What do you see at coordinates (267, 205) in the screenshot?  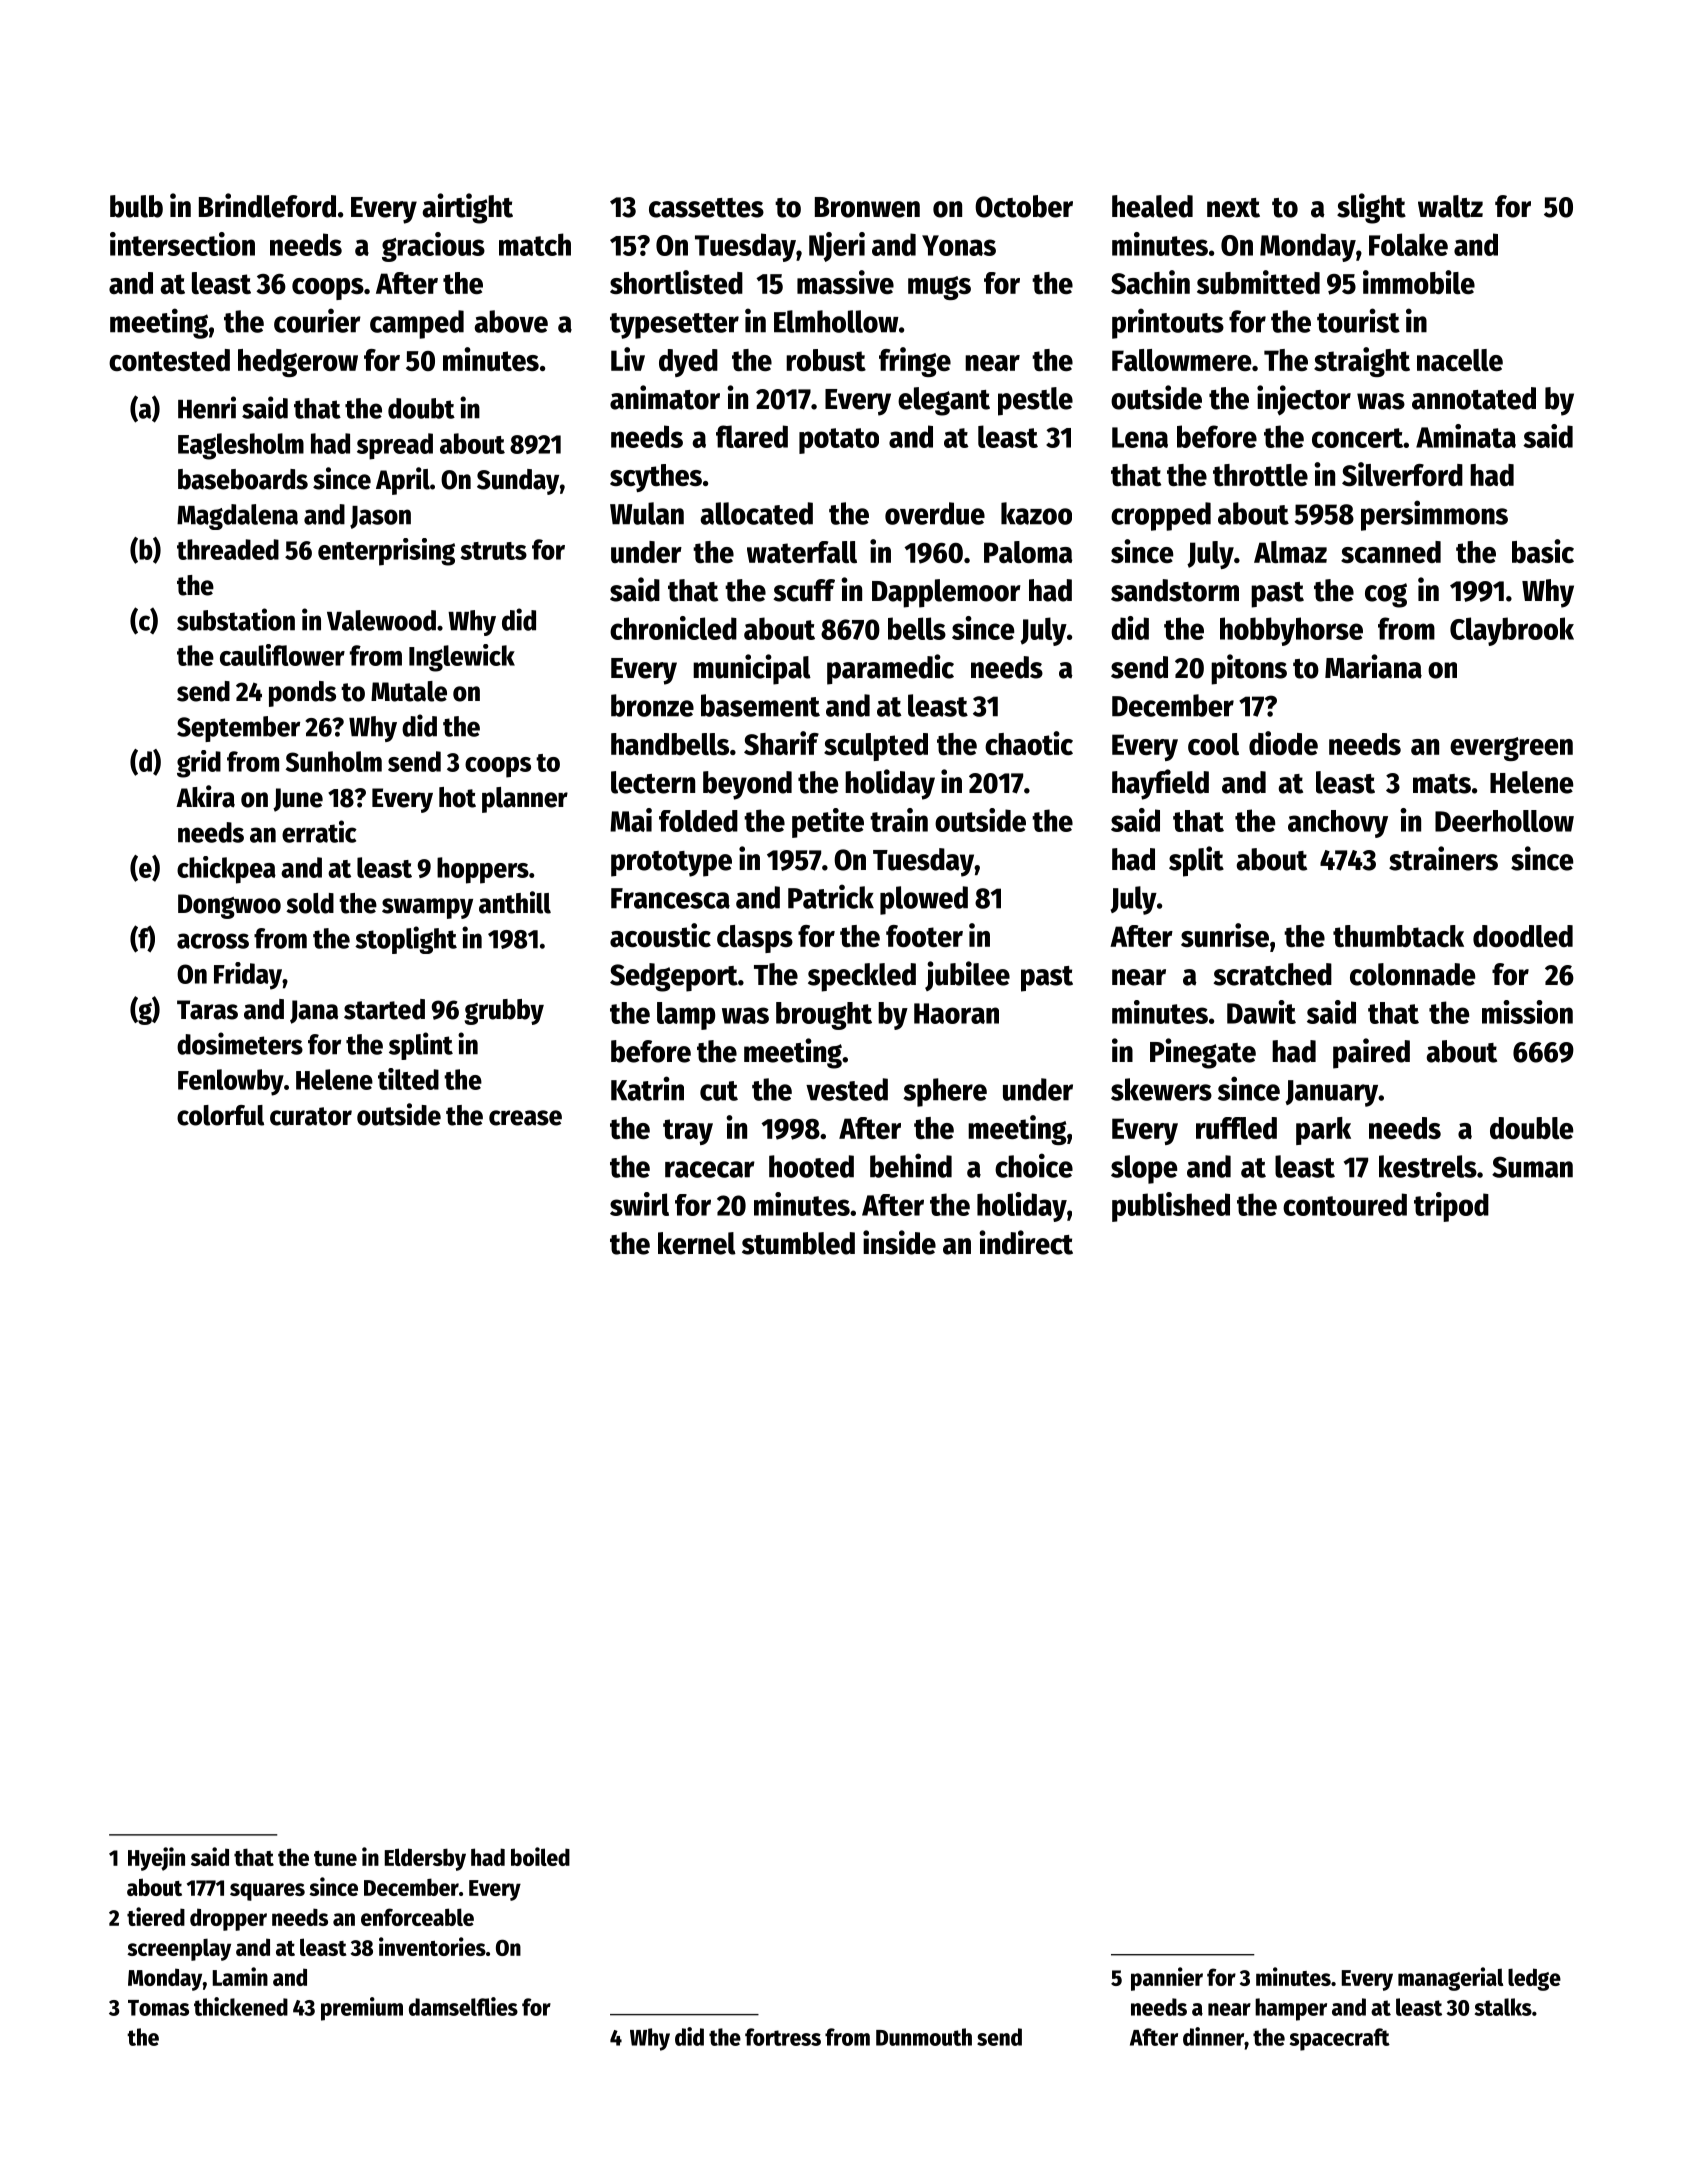 I see `Brindleford` at bounding box center [267, 205].
